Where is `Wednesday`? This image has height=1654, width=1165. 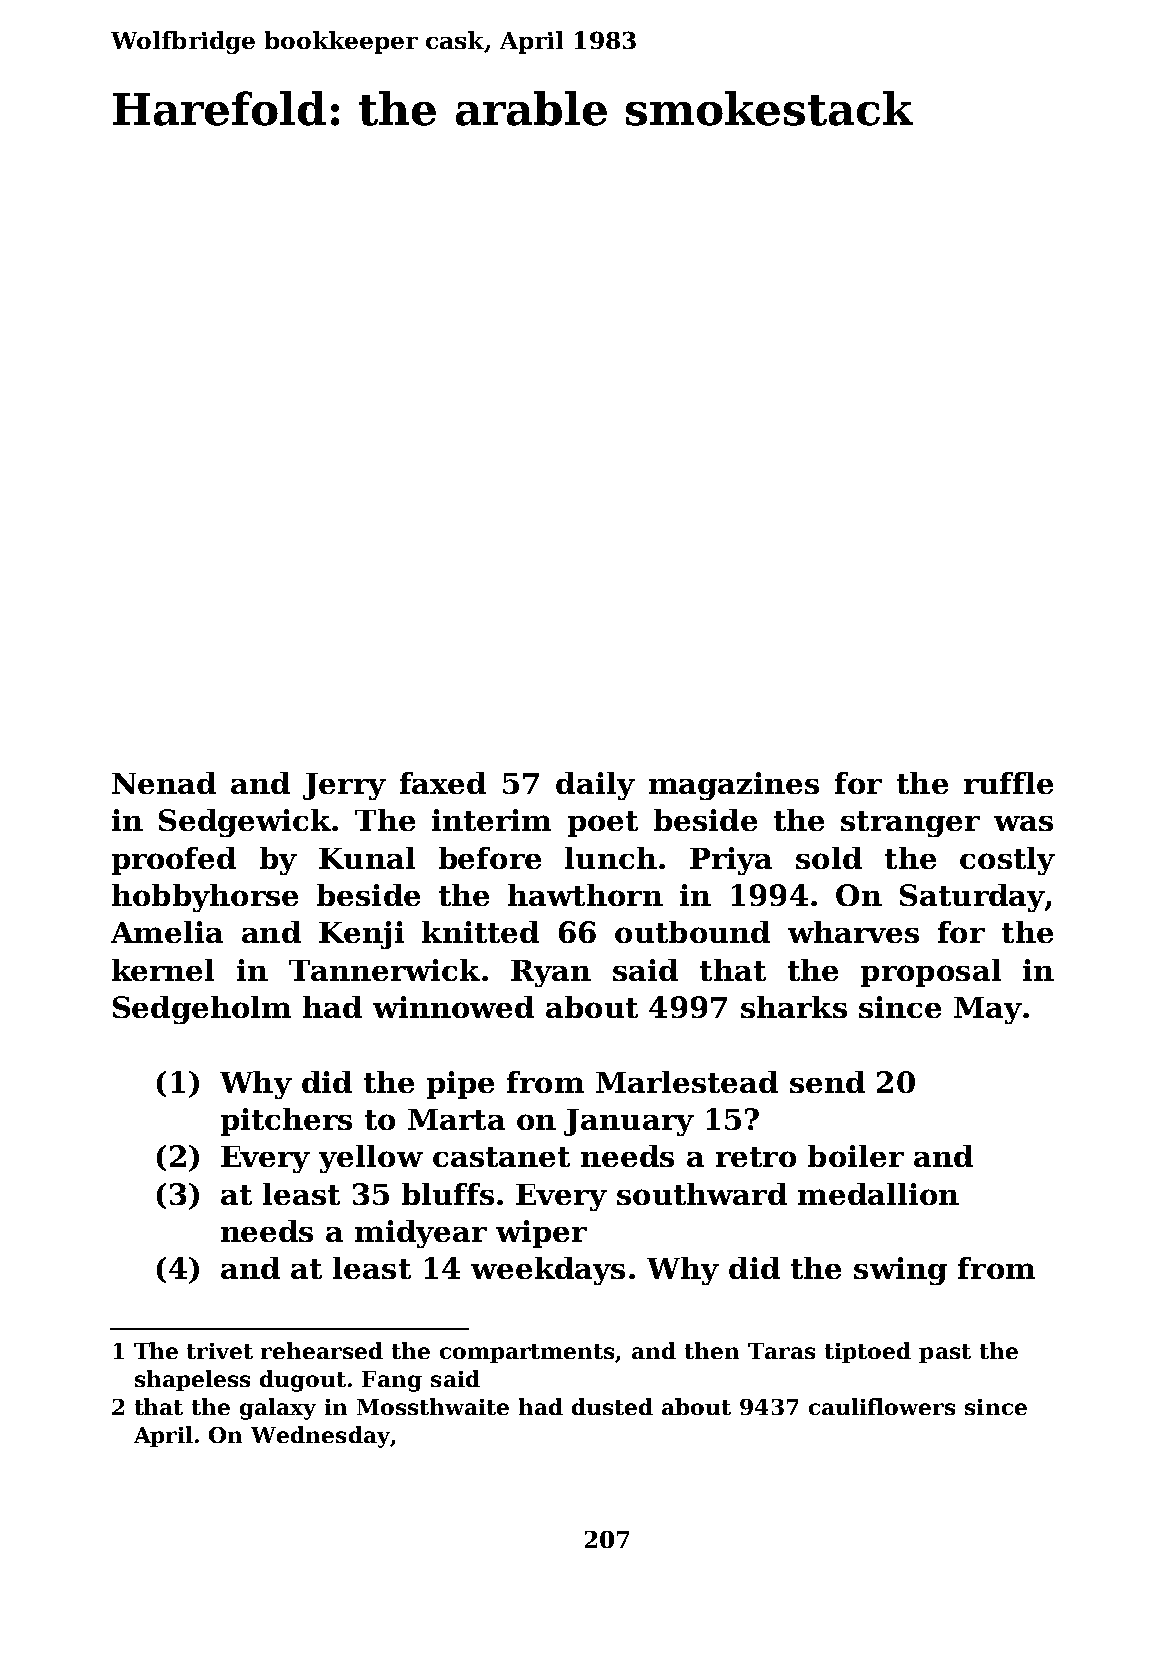 Wednesday is located at coordinates (320, 1437).
